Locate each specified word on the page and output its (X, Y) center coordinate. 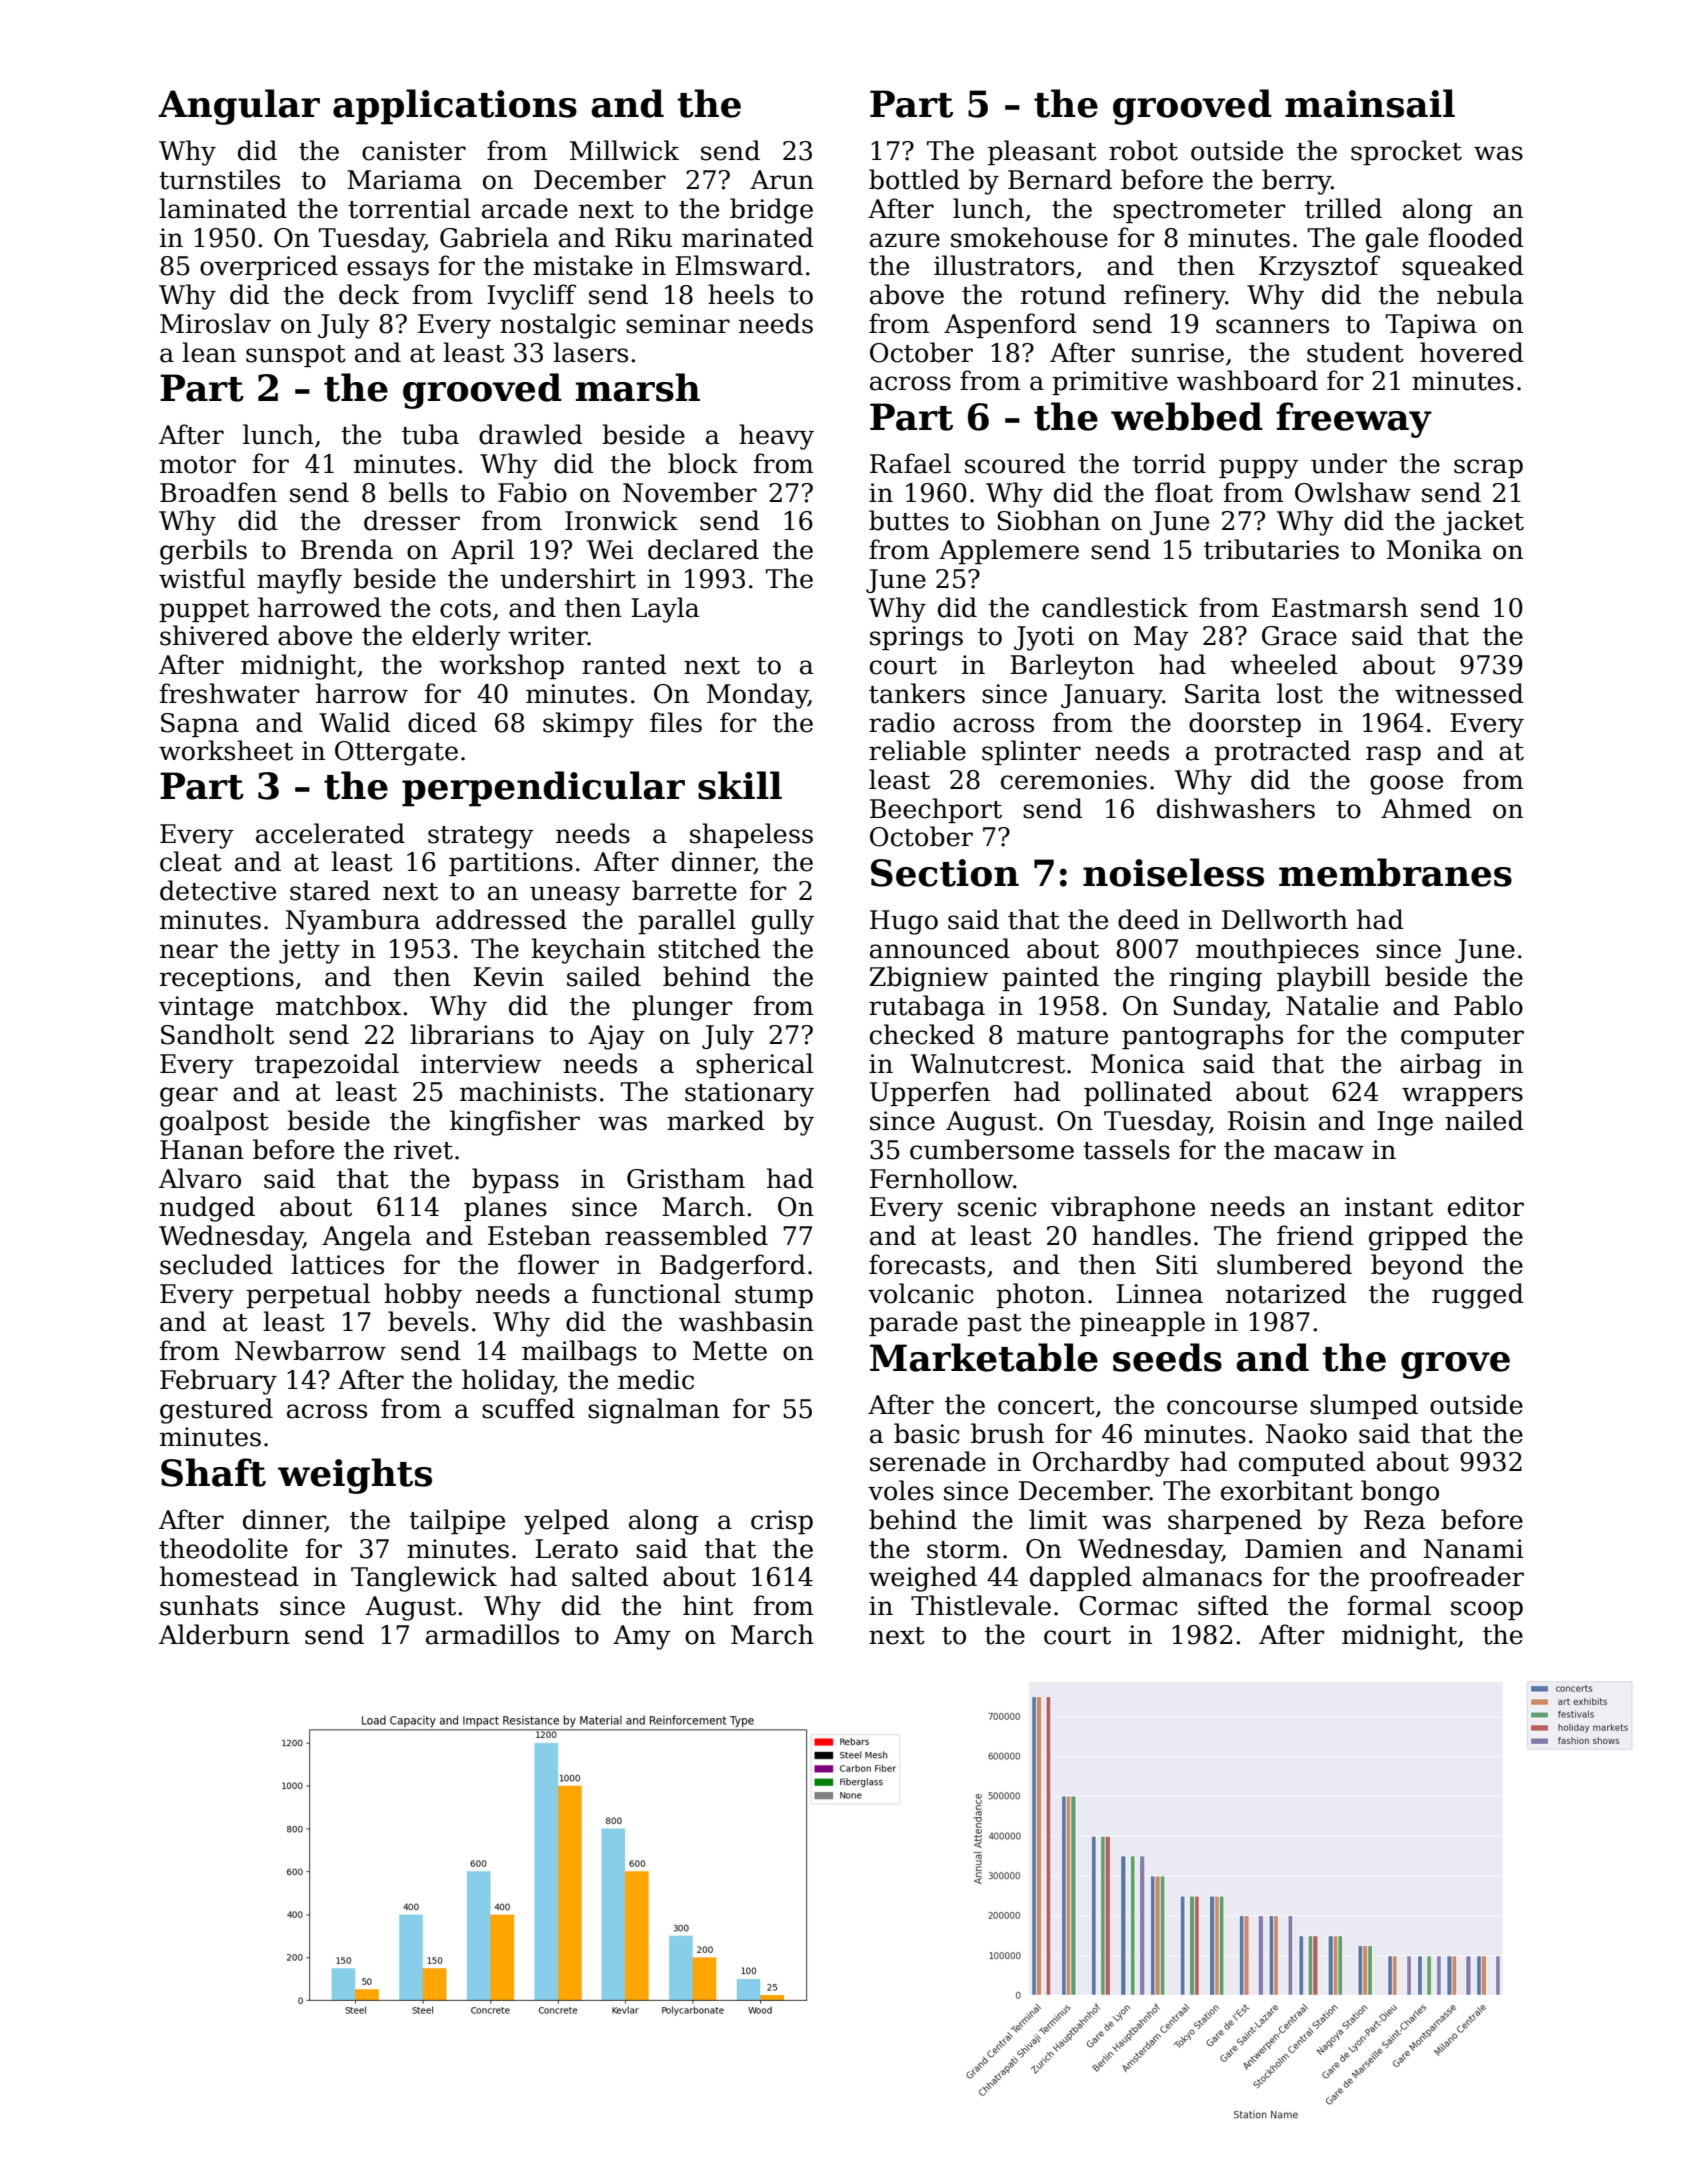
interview (481, 1064)
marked (716, 1120)
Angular (239, 107)
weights (355, 1476)
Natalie (1332, 1005)
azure (905, 240)
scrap (1488, 468)
